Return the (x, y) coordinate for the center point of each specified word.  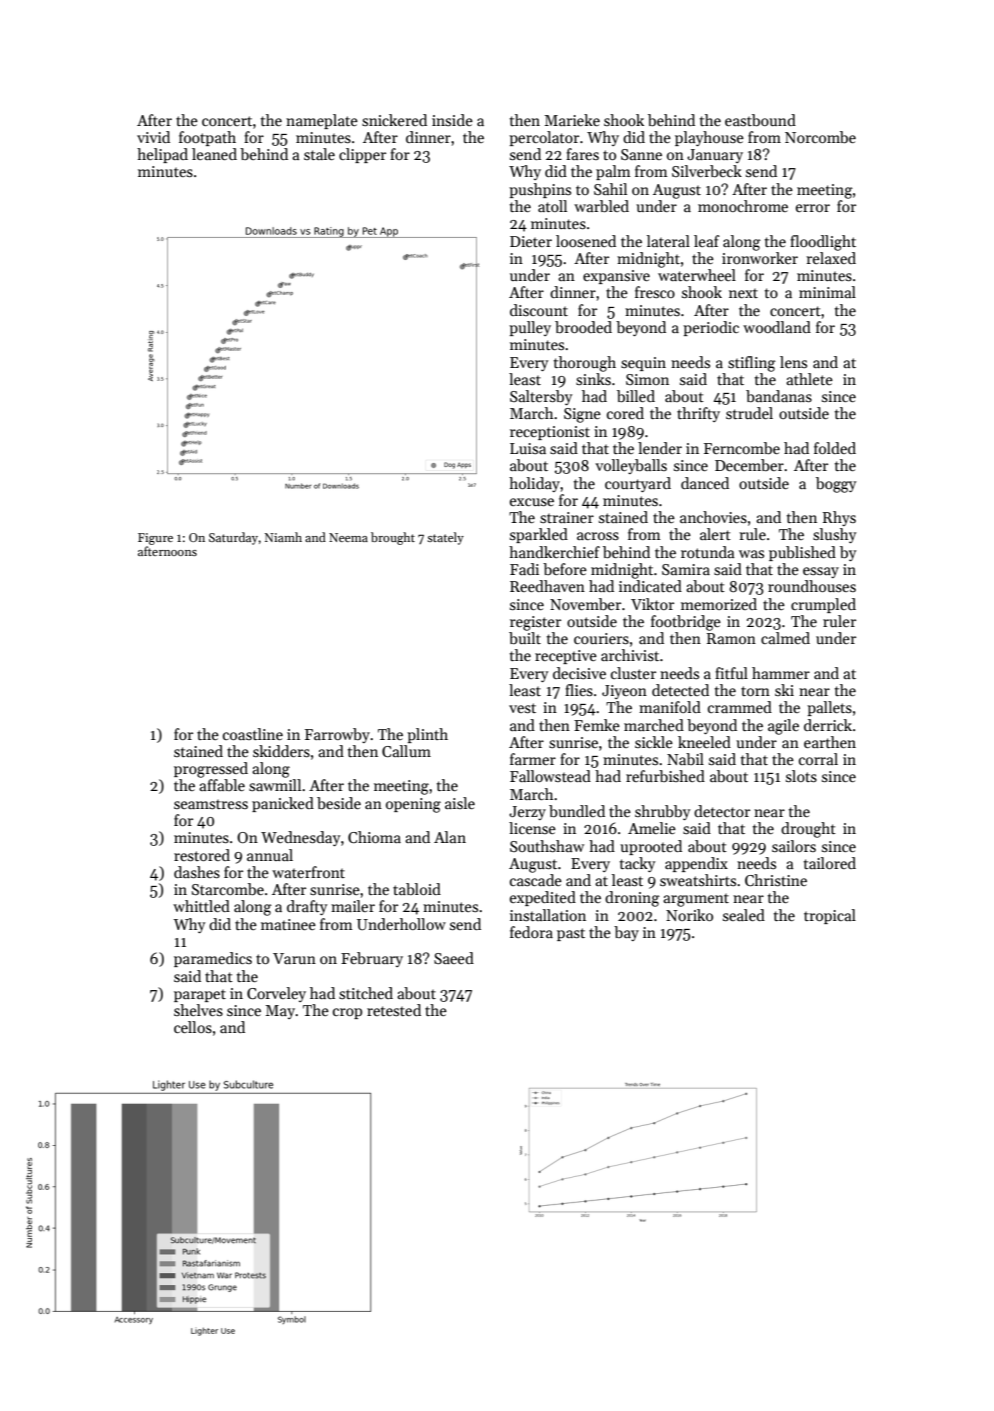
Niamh (283, 537)
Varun (294, 958)
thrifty (698, 414)
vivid (153, 137)
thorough (585, 364)
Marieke (572, 120)
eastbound (760, 120)
